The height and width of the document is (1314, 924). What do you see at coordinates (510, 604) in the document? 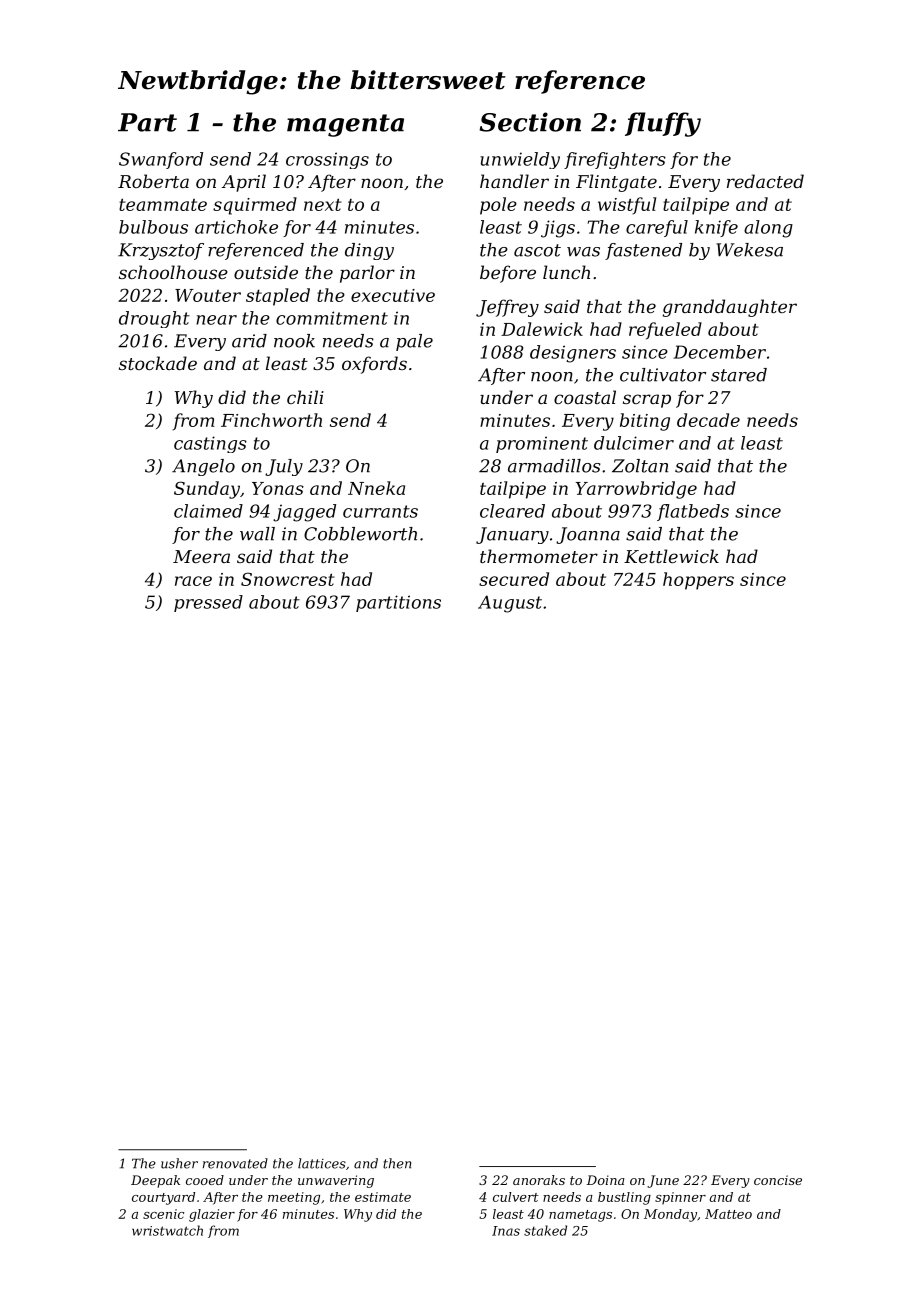
I see `August` at bounding box center [510, 604].
